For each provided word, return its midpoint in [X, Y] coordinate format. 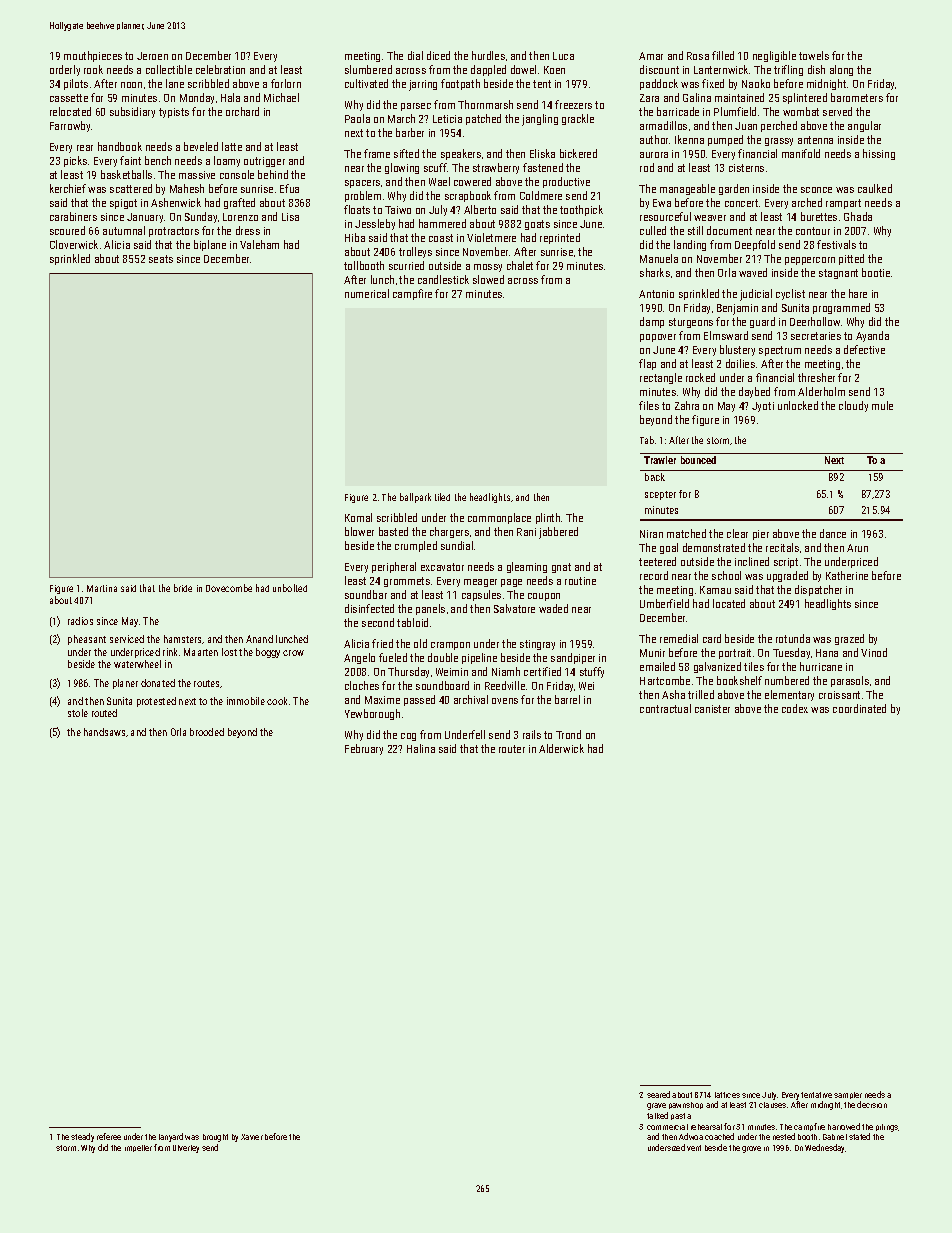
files [649, 405]
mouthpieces [93, 56]
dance [833, 533]
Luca [563, 56]
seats [161, 259]
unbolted [290, 588]
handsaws [104, 732]
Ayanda [872, 336]
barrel [567, 699]
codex [795, 708]
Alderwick [561, 748]
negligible [774, 56]
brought [215, 1138]
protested [156, 702]
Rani [526, 532]
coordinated [859, 708]
